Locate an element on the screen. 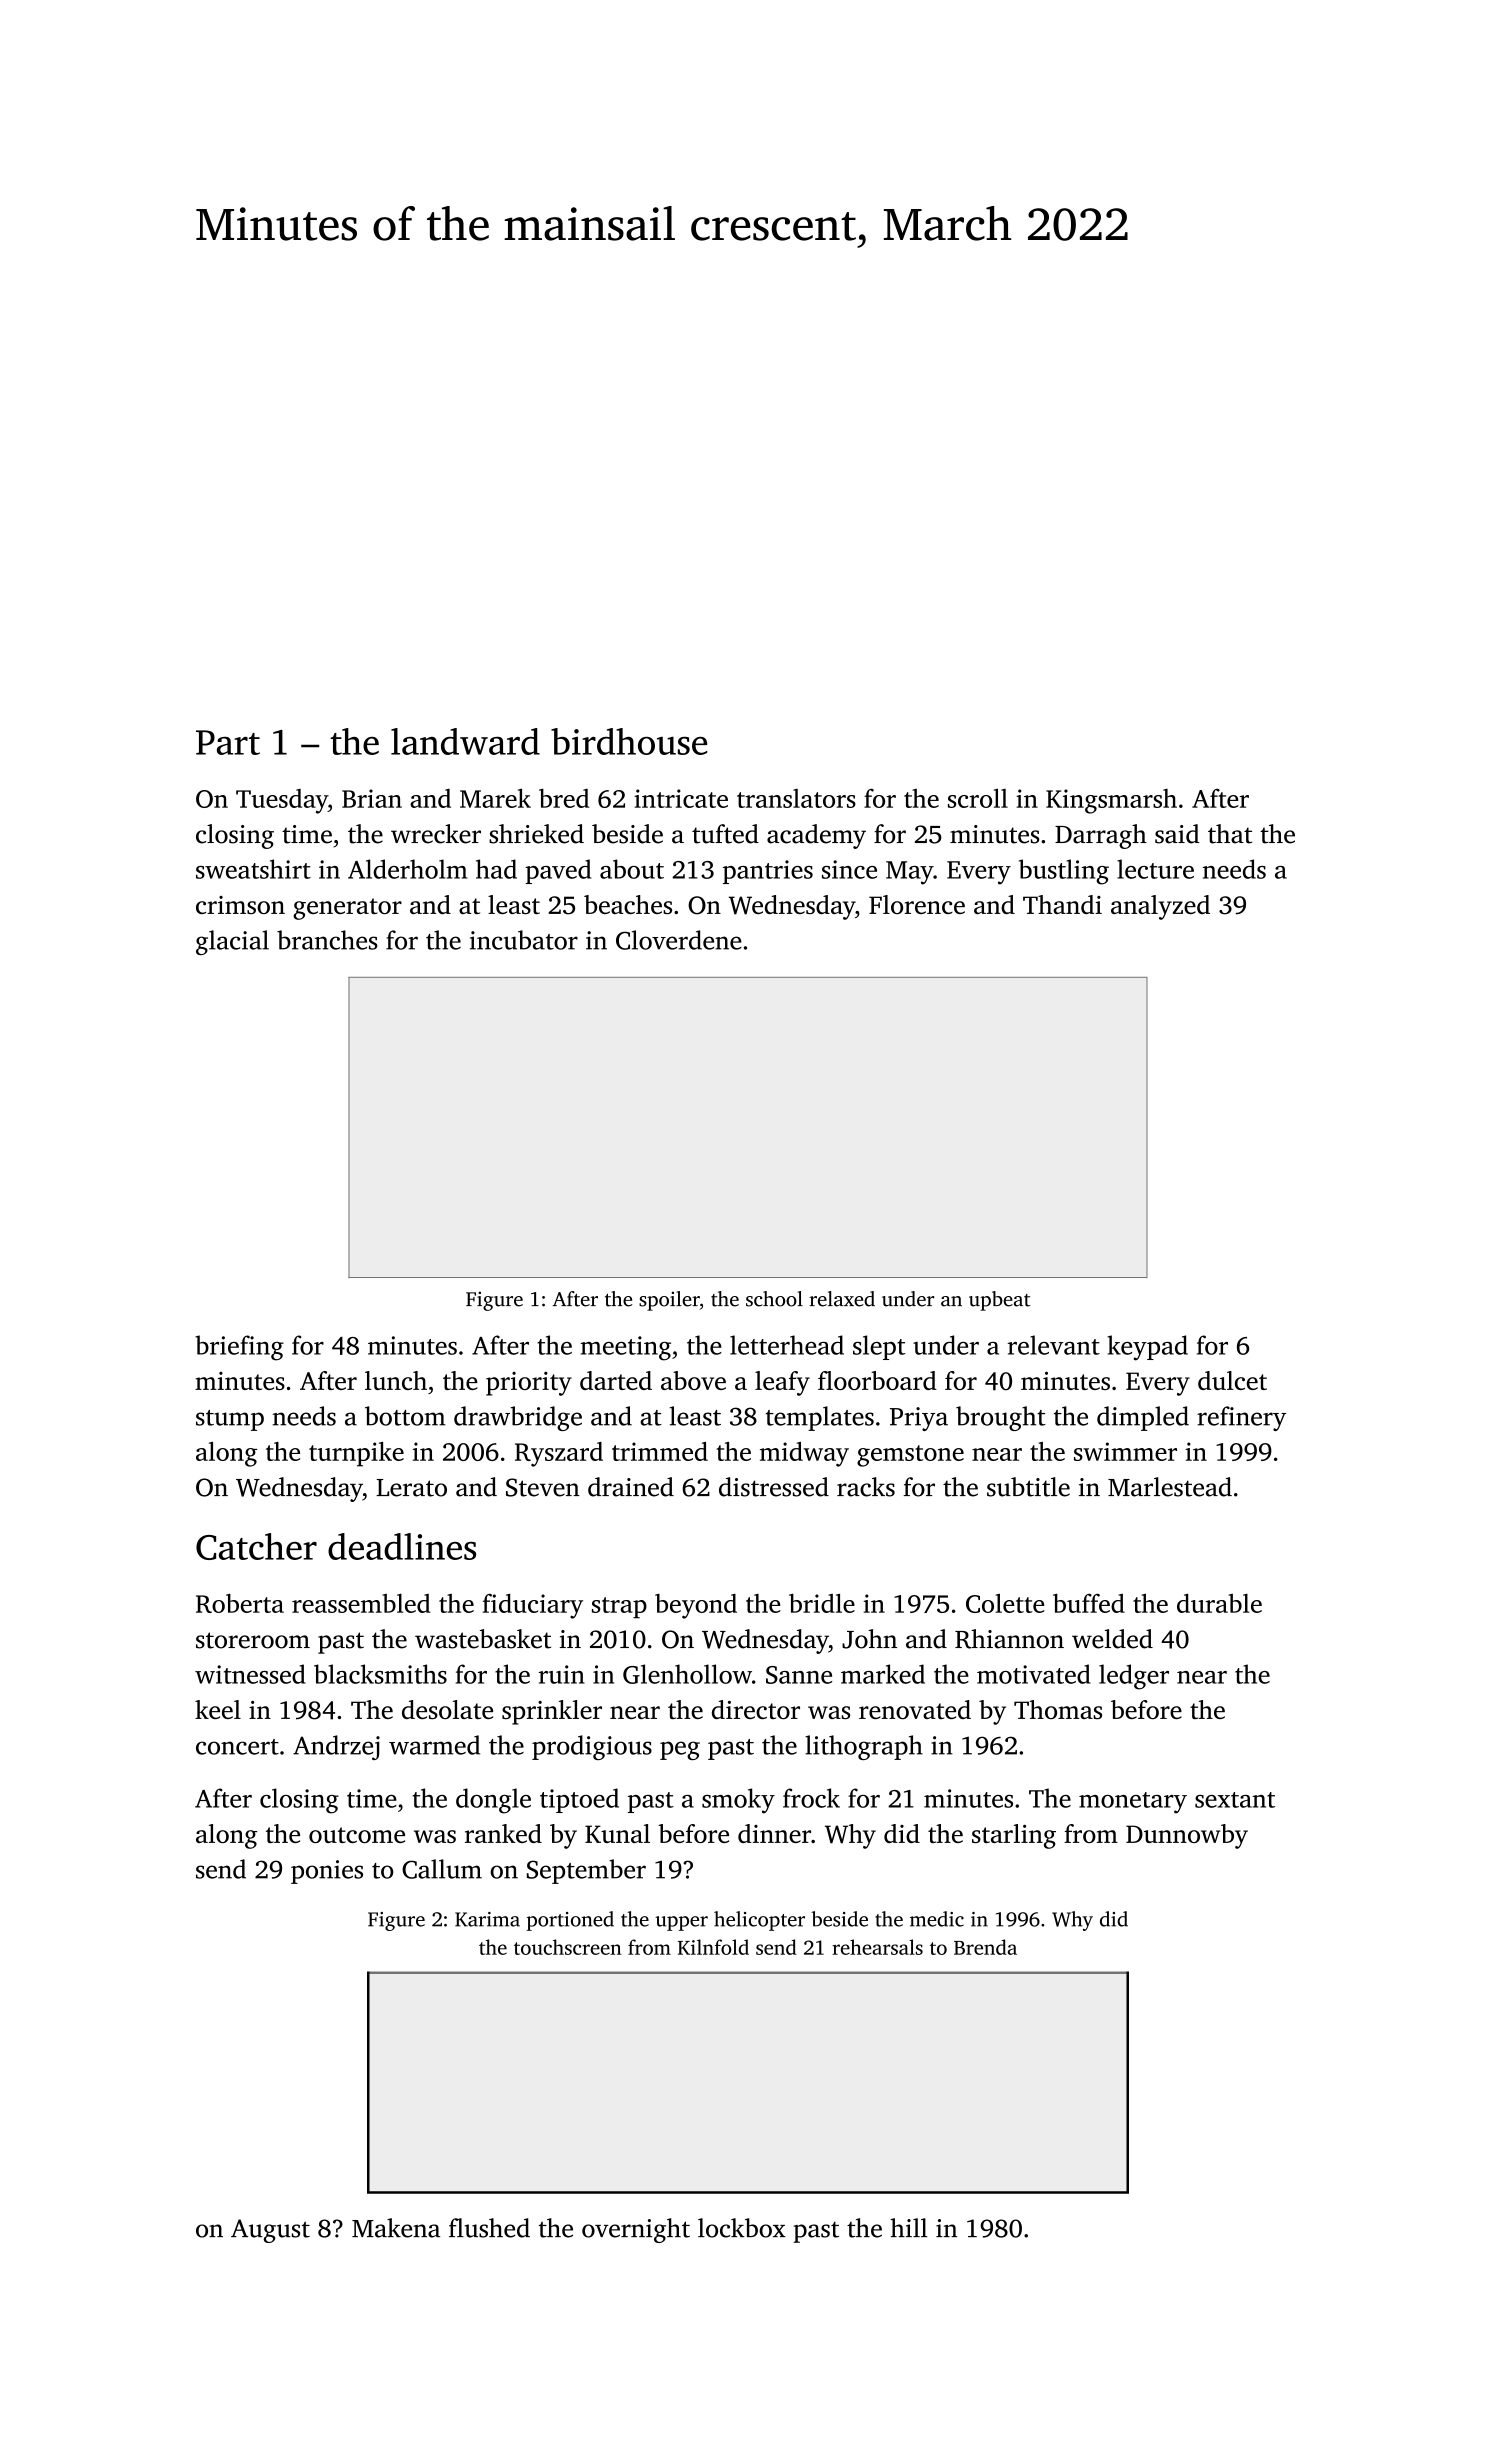 This screenshot has height=2464, width=1496. upbeat is located at coordinates (1000, 1301).
